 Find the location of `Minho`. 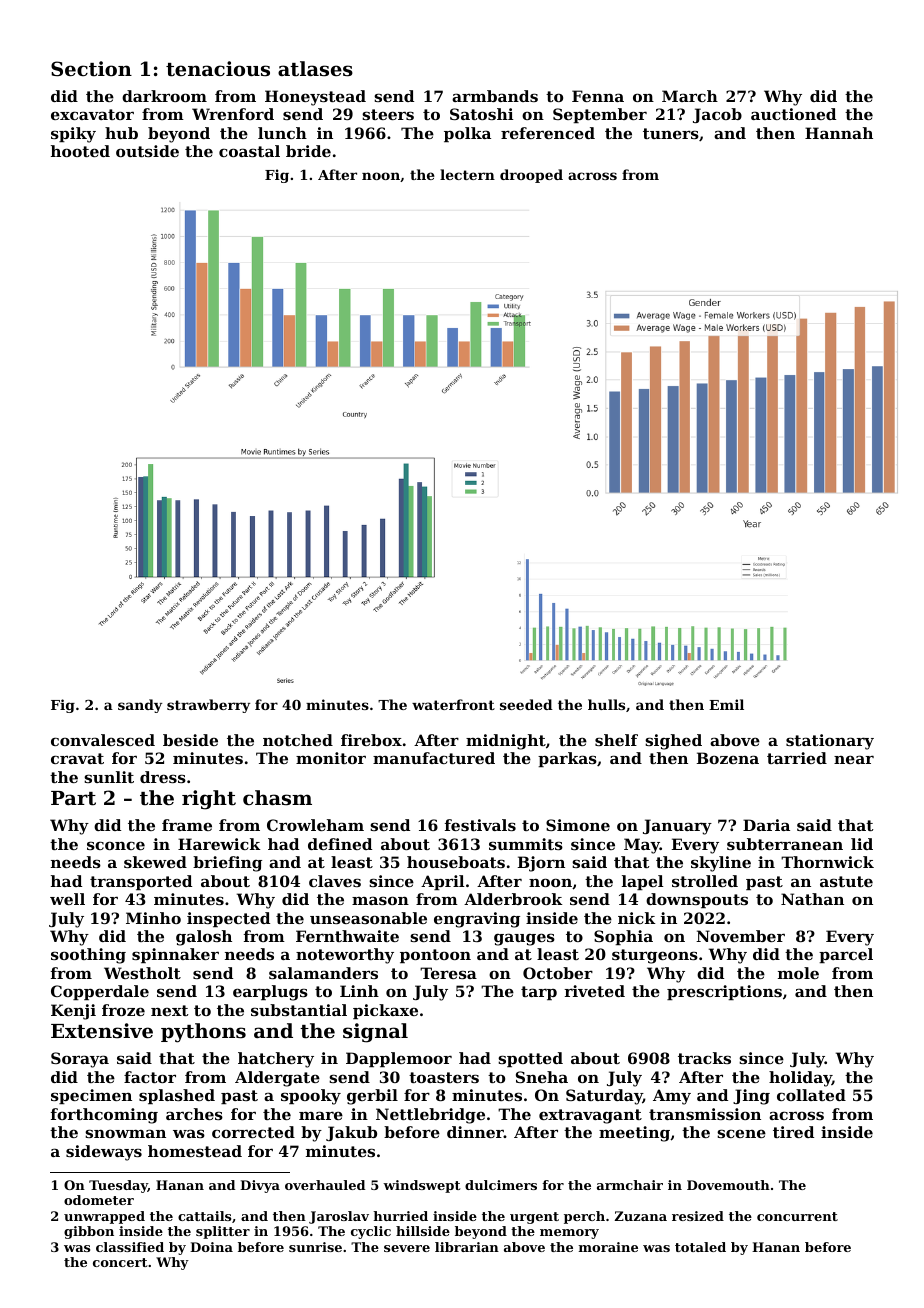

Minho is located at coordinates (153, 918).
